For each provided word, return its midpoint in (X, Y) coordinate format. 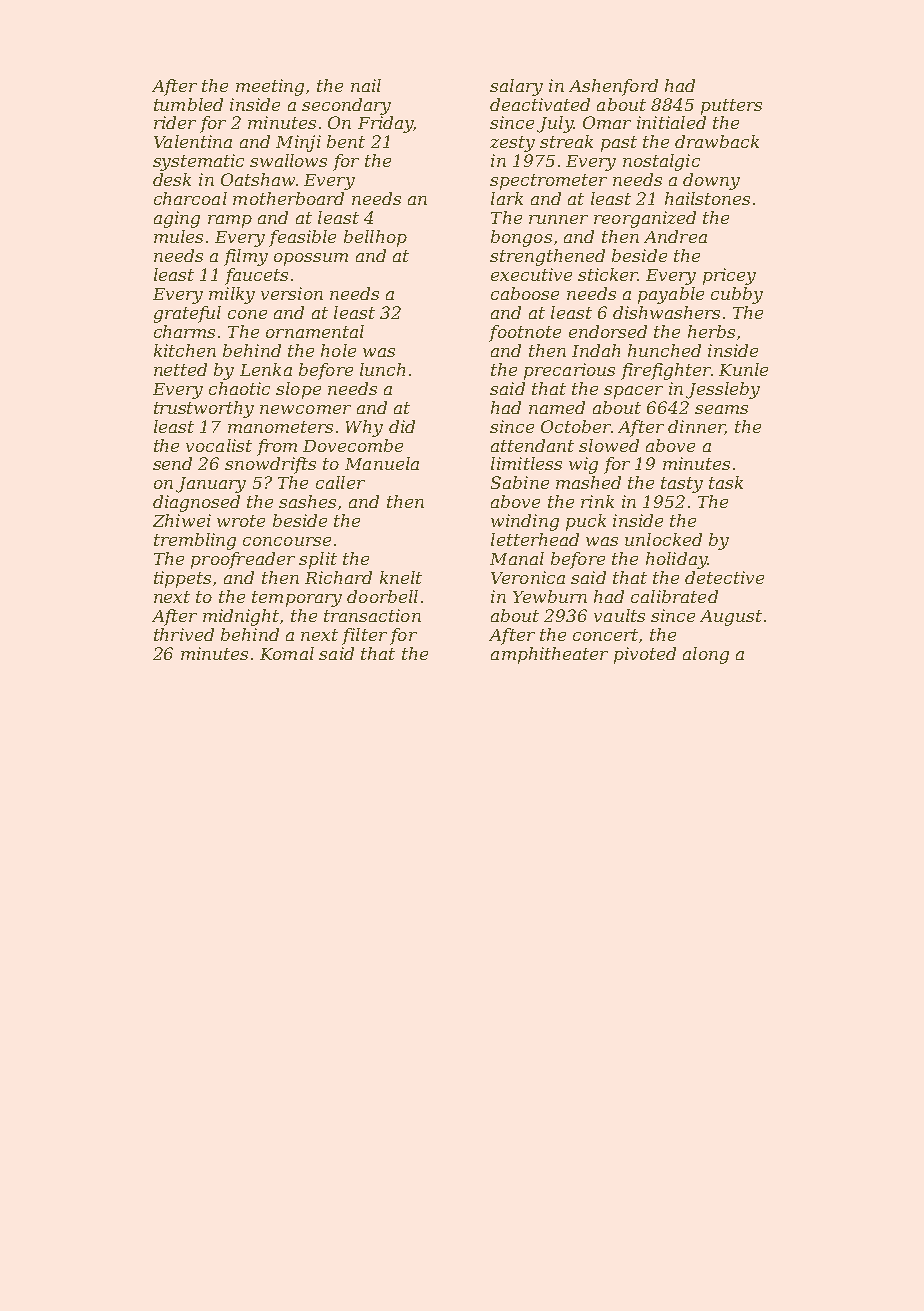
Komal (287, 653)
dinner (696, 427)
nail (366, 85)
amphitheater (549, 655)
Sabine (520, 482)
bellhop (375, 238)
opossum (311, 259)
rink (597, 501)
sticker (608, 274)
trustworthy (204, 409)
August (731, 618)
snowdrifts (270, 465)
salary (516, 87)
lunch (382, 369)
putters (731, 107)
